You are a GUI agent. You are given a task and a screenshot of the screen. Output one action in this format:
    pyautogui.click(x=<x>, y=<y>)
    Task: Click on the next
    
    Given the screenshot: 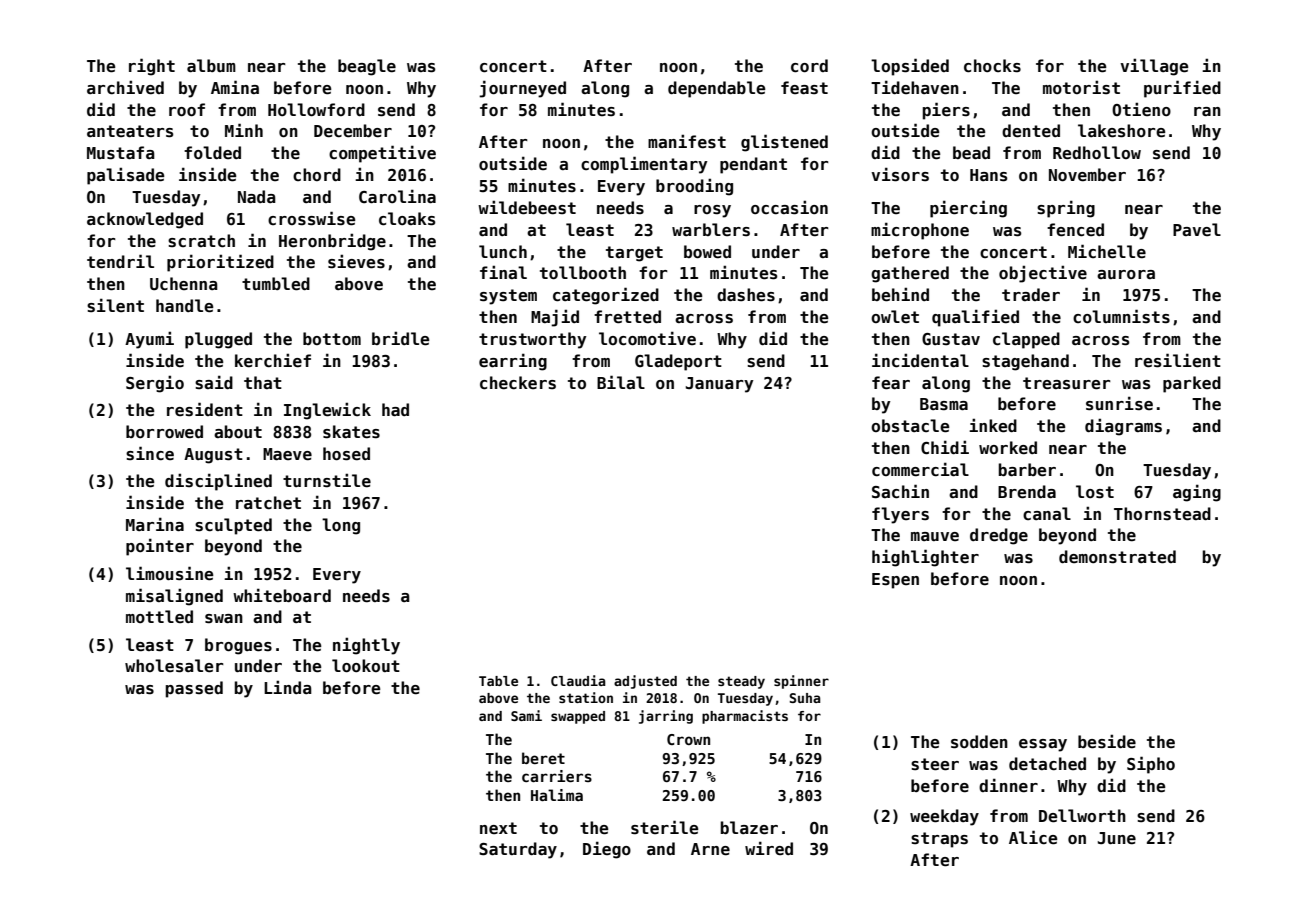 What is the action you would take?
    pyautogui.click(x=498, y=828)
